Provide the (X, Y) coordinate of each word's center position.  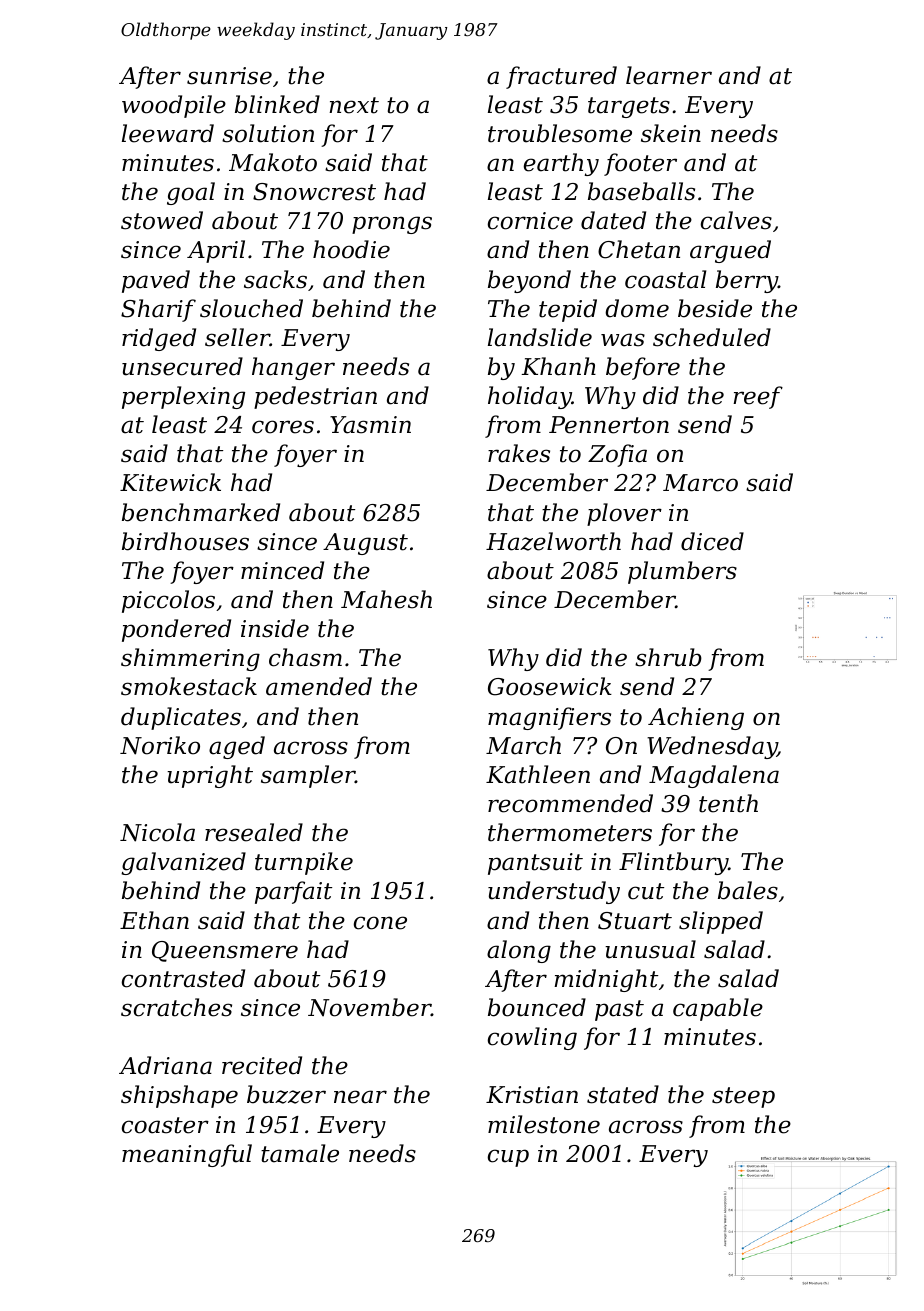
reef (758, 397)
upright (210, 776)
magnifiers (549, 718)
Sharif (158, 310)
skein (671, 133)
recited (262, 1065)
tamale (300, 1153)
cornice (530, 221)
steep (743, 1097)
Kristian (532, 1095)
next (354, 105)
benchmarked (201, 512)
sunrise (229, 76)
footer (640, 164)
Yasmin (370, 425)
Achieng (696, 718)
